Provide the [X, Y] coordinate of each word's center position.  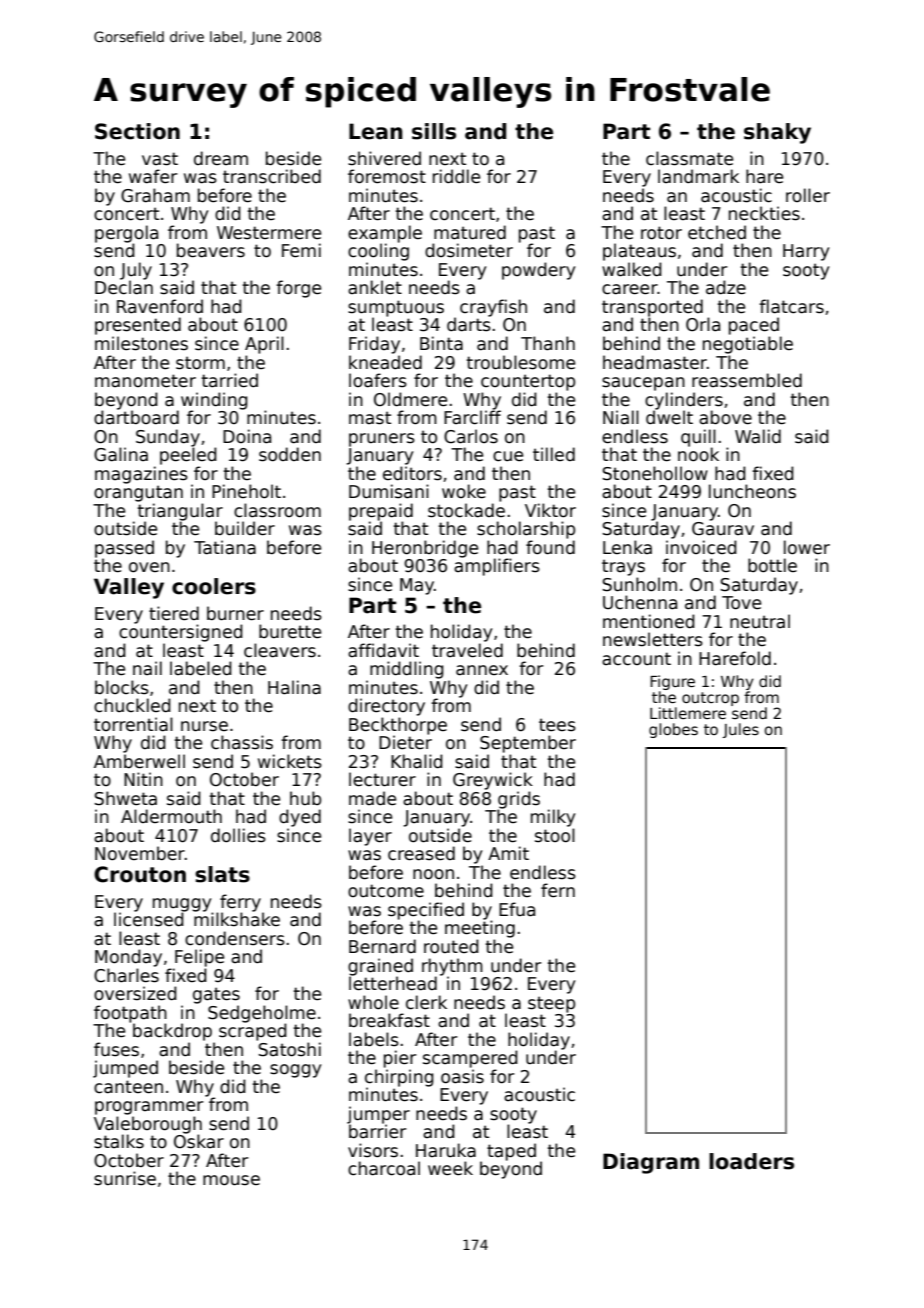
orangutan [138, 493]
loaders [751, 1161]
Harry [806, 252]
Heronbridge [425, 549]
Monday [128, 958]
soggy [295, 1071]
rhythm [452, 967]
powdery [538, 271]
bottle [772, 565]
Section [137, 131]
